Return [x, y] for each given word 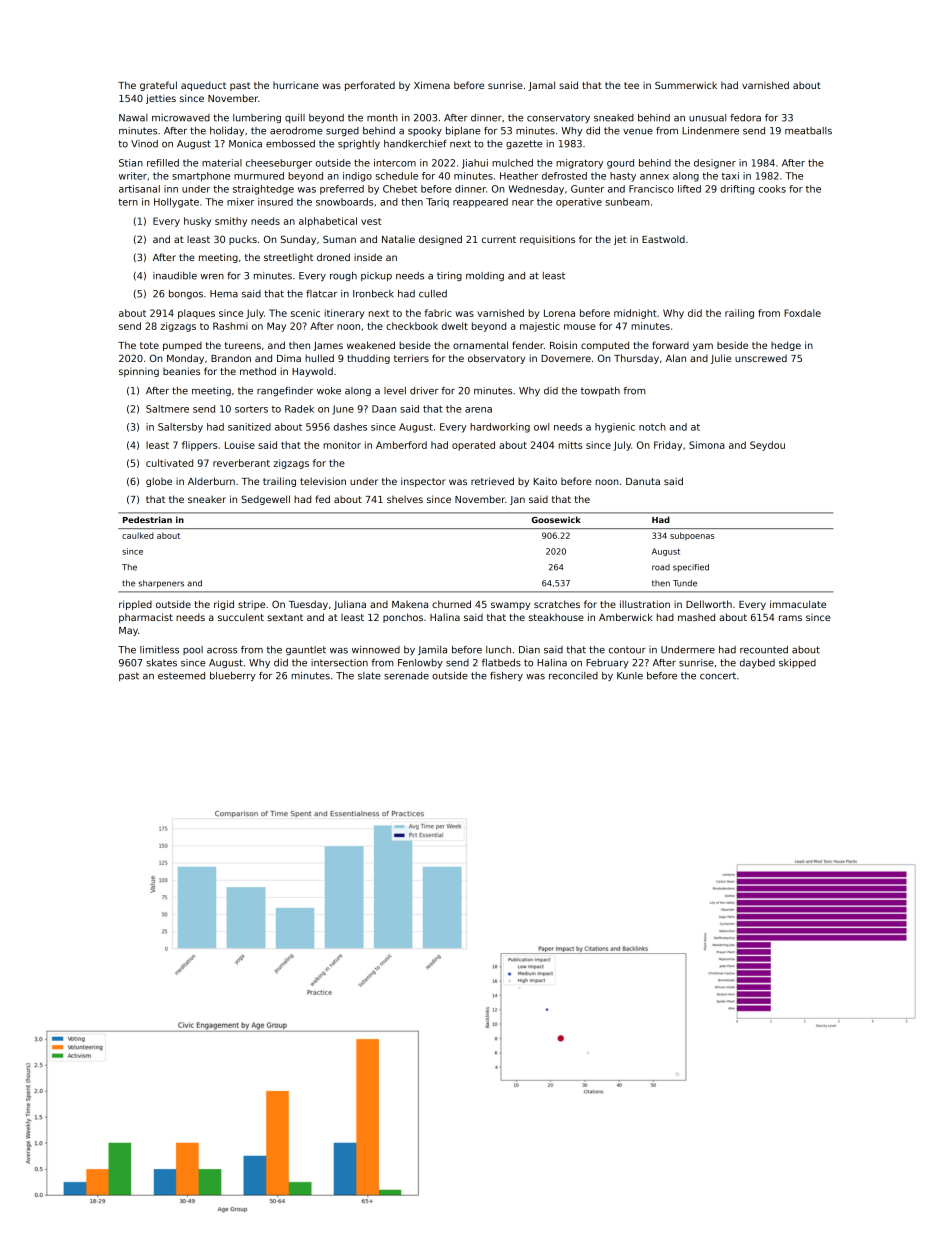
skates [162, 663]
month [382, 118]
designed [440, 240]
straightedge [263, 190]
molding [485, 276]
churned [451, 604]
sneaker [207, 499]
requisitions [547, 240]
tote [149, 345]
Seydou [767, 446]
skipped [797, 663]
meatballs [808, 131]
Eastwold [663, 239]
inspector [423, 482]
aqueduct [203, 86]
